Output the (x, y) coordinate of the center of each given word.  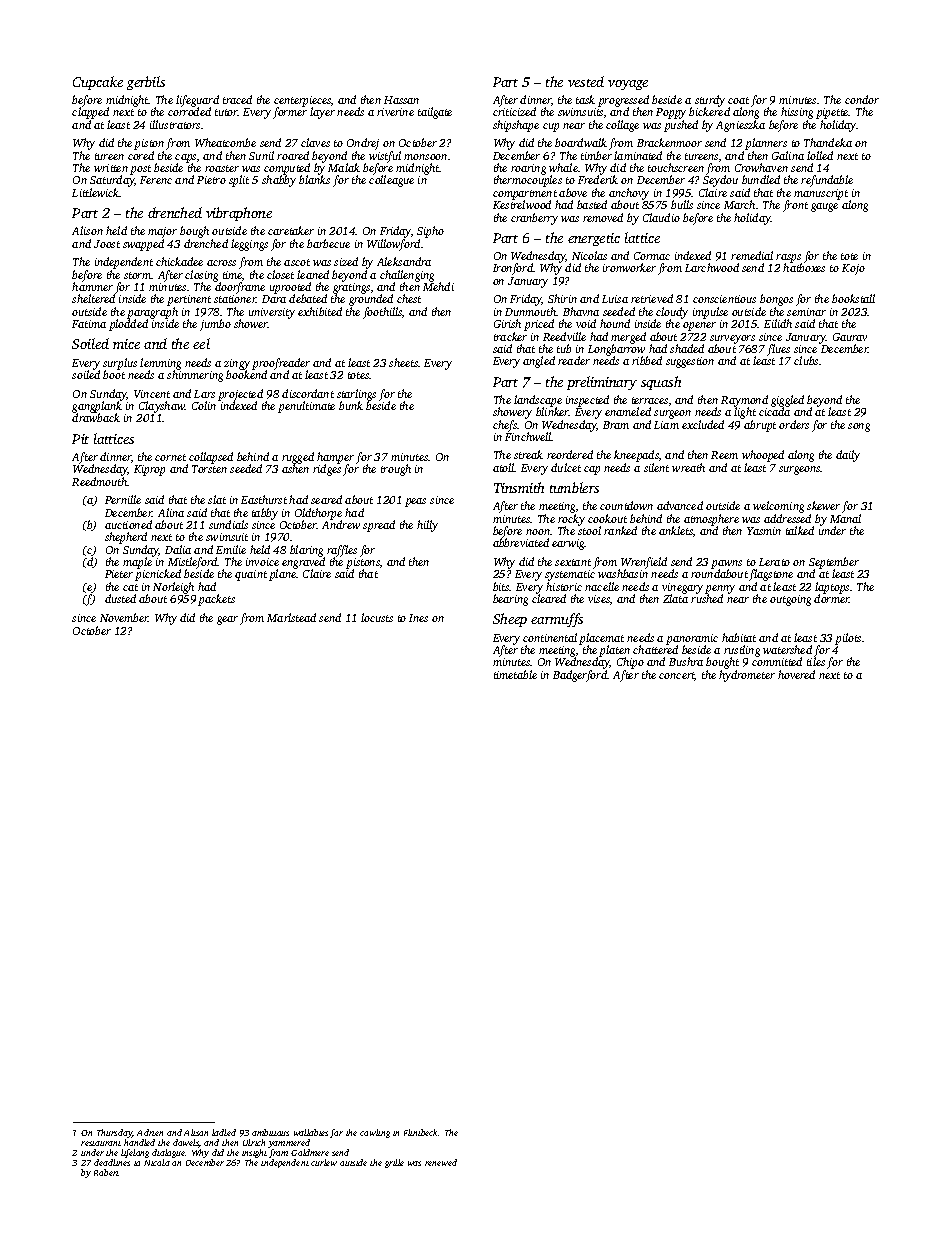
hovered (796, 674)
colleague (391, 181)
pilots (848, 639)
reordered (570, 454)
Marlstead (291, 617)
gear (227, 620)
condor (862, 99)
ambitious (270, 1132)
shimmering (195, 376)
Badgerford (580, 676)
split (239, 181)
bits (501, 586)
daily (848, 456)
